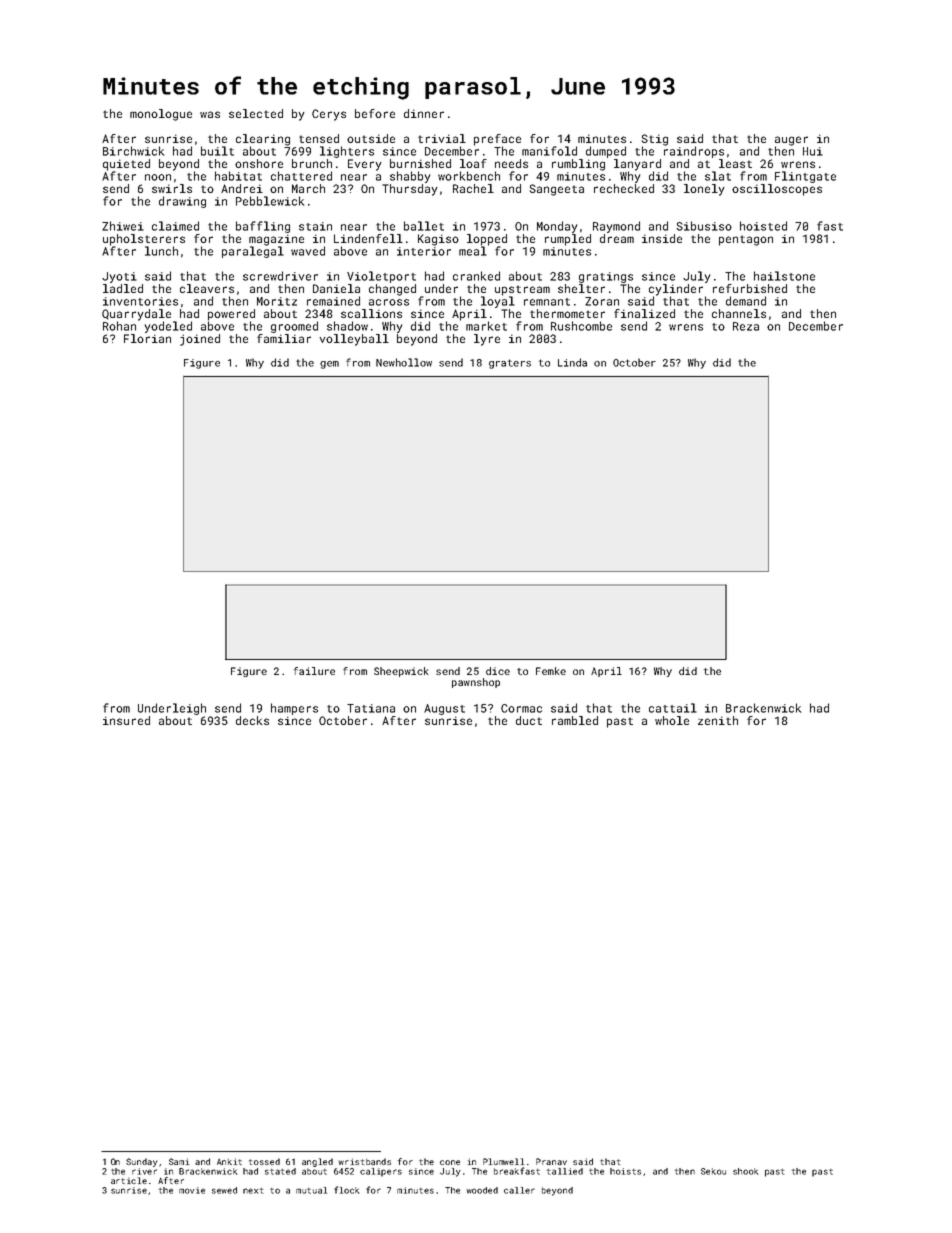 This page has width=952, height=1233. Describe the element at coordinates (252, 720) in the page. I see `decks` at that location.
